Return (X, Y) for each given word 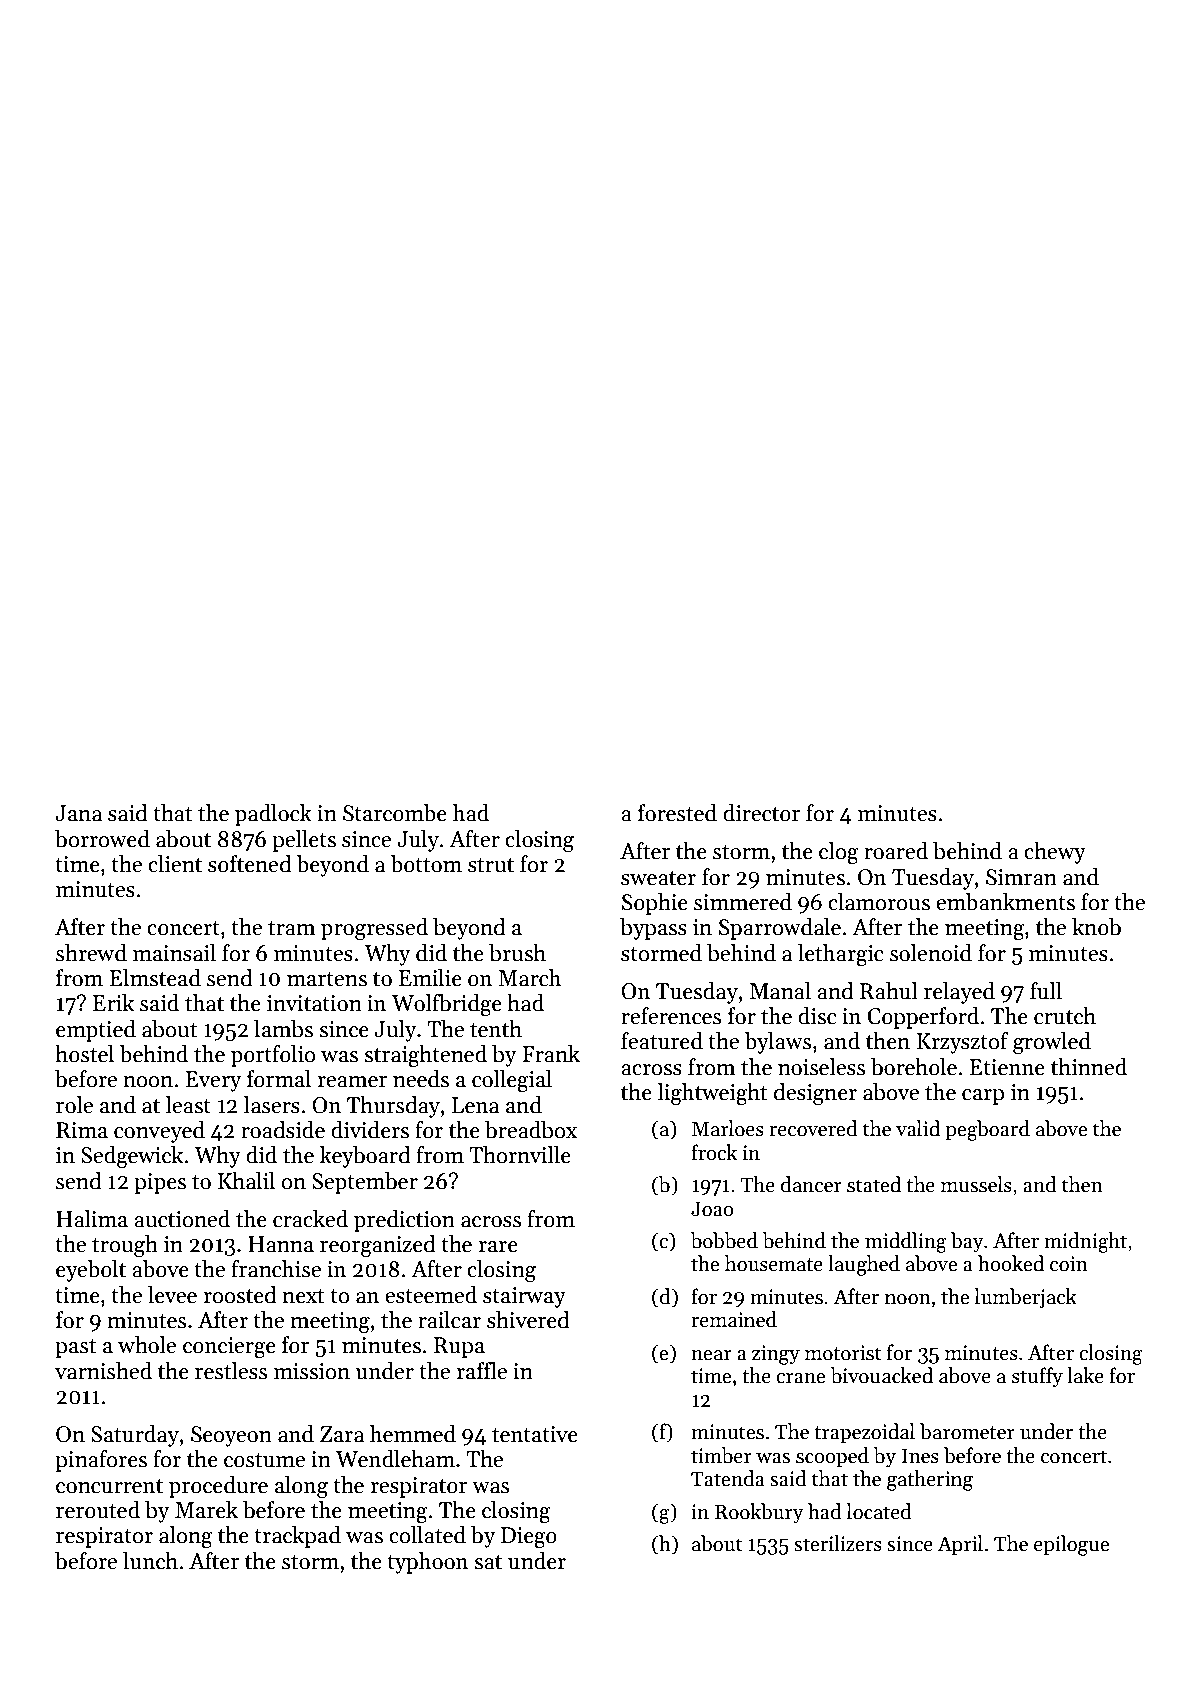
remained (734, 1319)
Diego (529, 1537)
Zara (342, 1434)
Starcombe (395, 813)
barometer (967, 1431)
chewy (1055, 853)
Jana (79, 813)
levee (172, 1295)
